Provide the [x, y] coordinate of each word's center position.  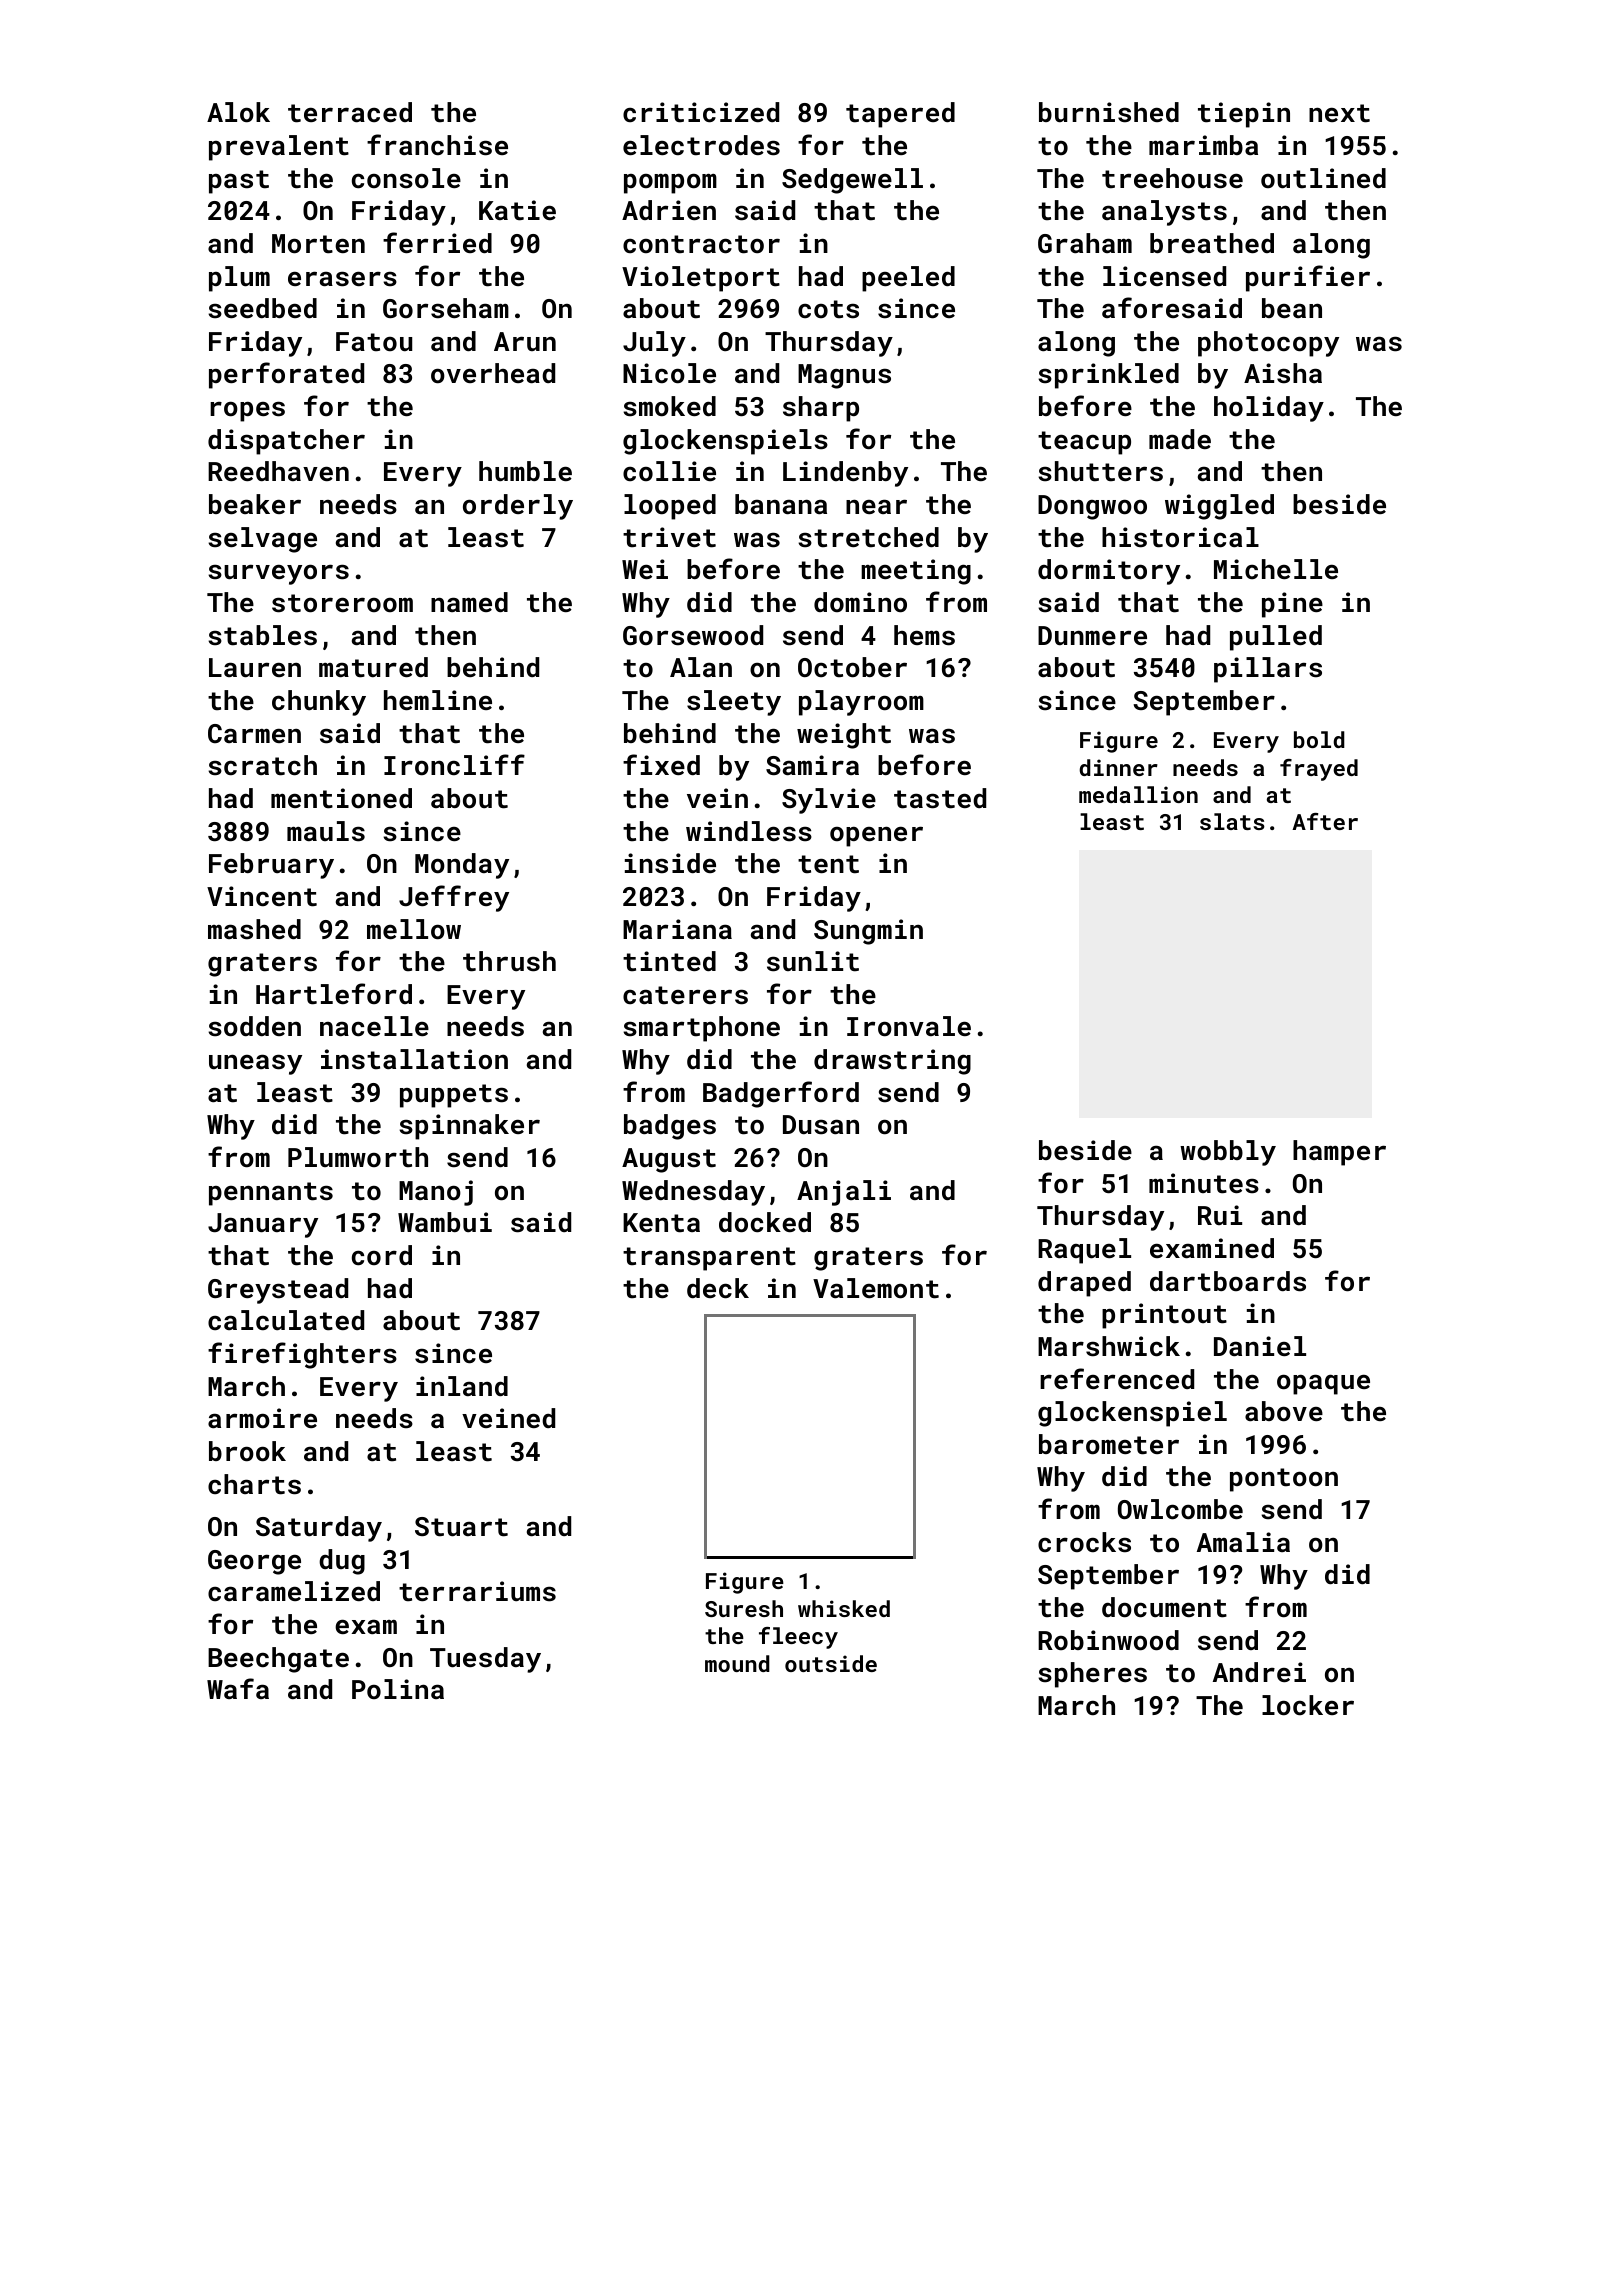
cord [382, 1255]
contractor [701, 244]
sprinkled [1108, 376]
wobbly [1228, 1153]
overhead [493, 373]
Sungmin [868, 932]
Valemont [876, 1288]
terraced [350, 112]
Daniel [1260, 1346]
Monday [462, 866]
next [1339, 113]
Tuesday [485, 1660]
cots [828, 309]
